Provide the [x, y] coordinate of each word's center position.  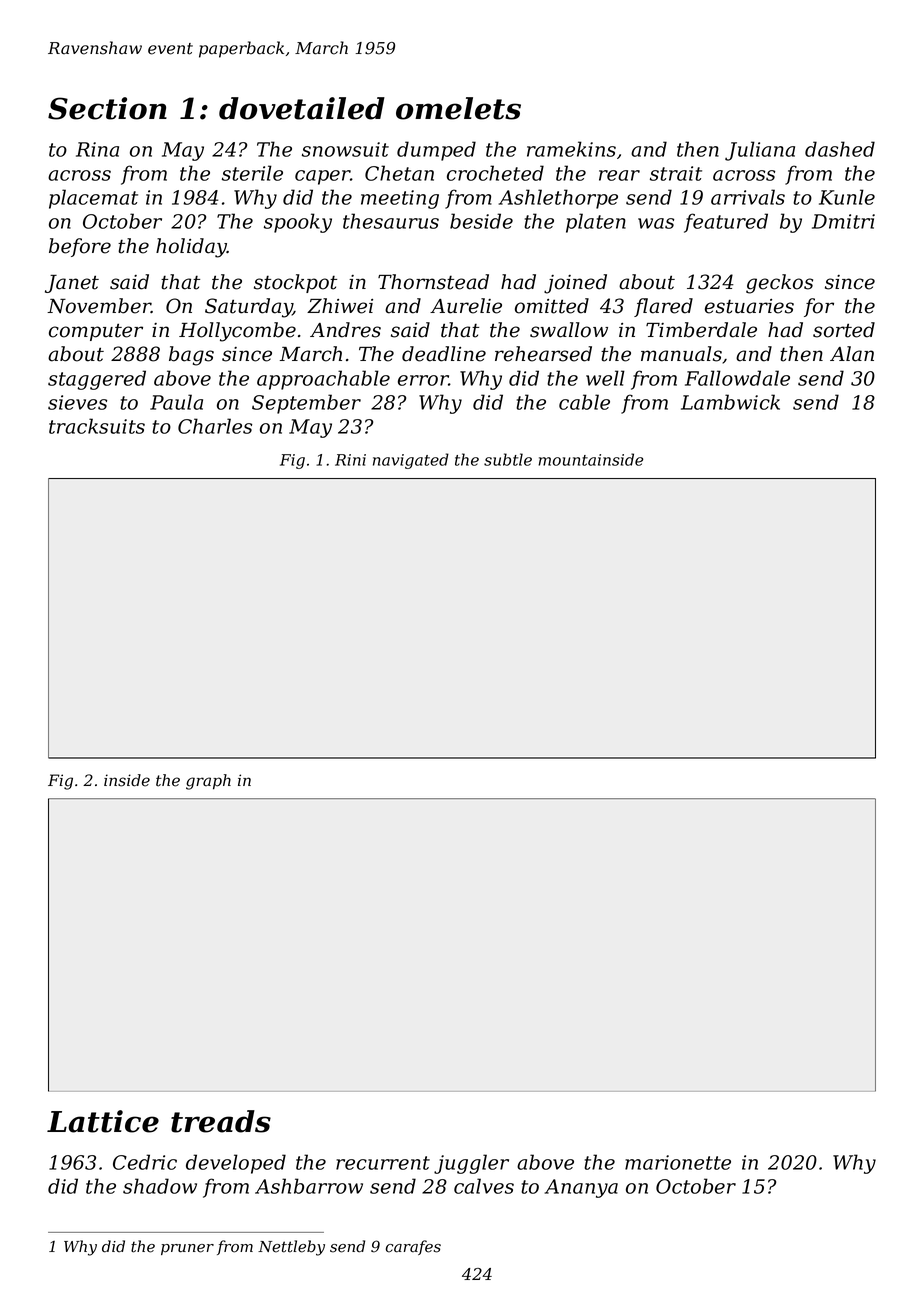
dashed [840, 149]
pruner [187, 1249]
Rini [350, 460]
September [306, 404]
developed [236, 1164]
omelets [458, 108]
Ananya [581, 1188]
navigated [411, 461]
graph [208, 782]
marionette [678, 1162]
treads [221, 1121]
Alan [852, 354]
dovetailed [302, 108]
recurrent [383, 1163]
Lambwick [730, 402]
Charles [215, 426]
